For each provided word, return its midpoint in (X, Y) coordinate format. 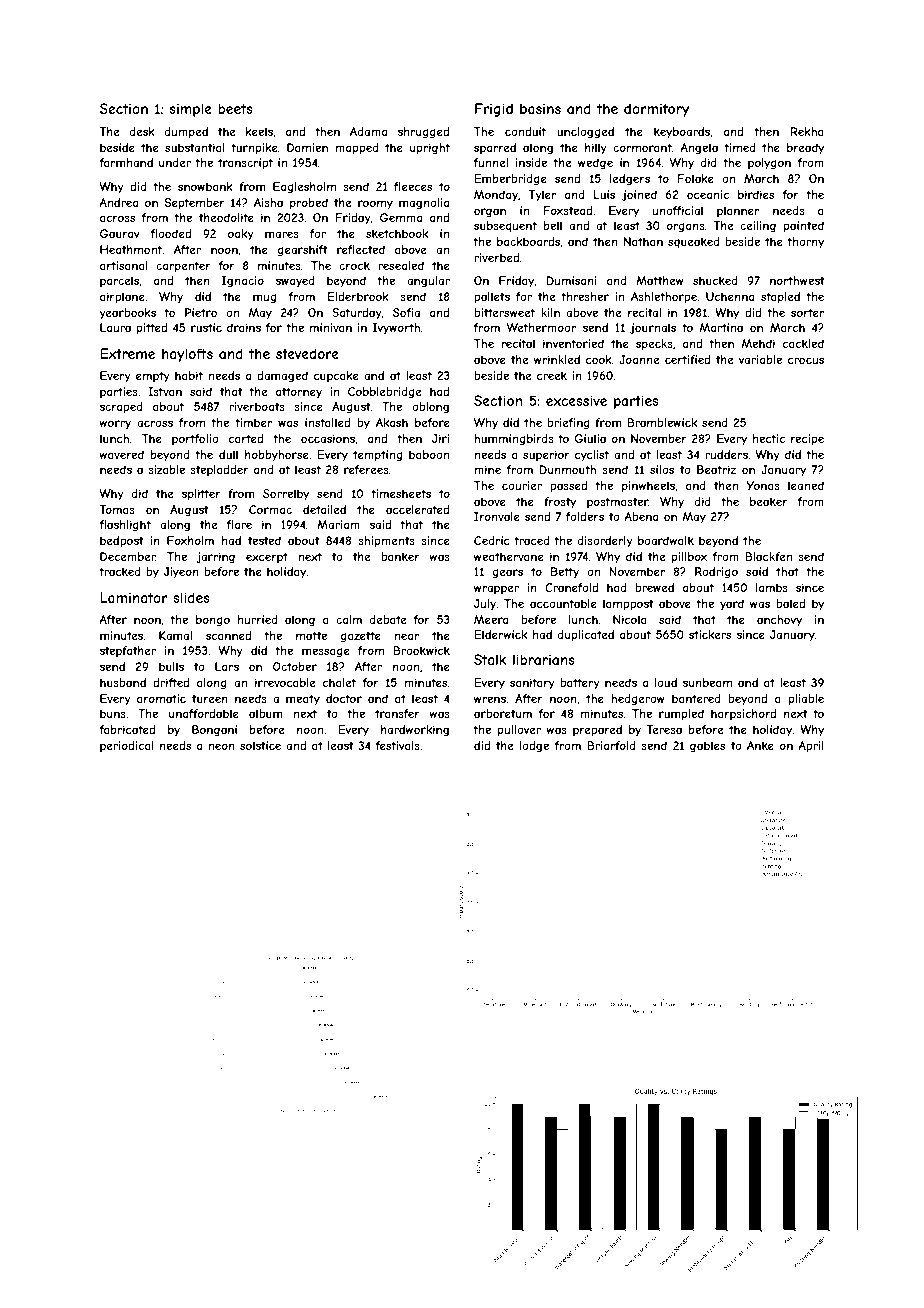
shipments (386, 542)
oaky (241, 235)
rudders (726, 454)
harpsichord (743, 714)
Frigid (494, 110)
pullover (519, 731)
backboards (528, 241)
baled (790, 603)
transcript (245, 164)
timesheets (401, 493)
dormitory (656, 110)
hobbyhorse (277, 456)
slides (191, 597)
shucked (715, 280)
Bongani (214, 731)
